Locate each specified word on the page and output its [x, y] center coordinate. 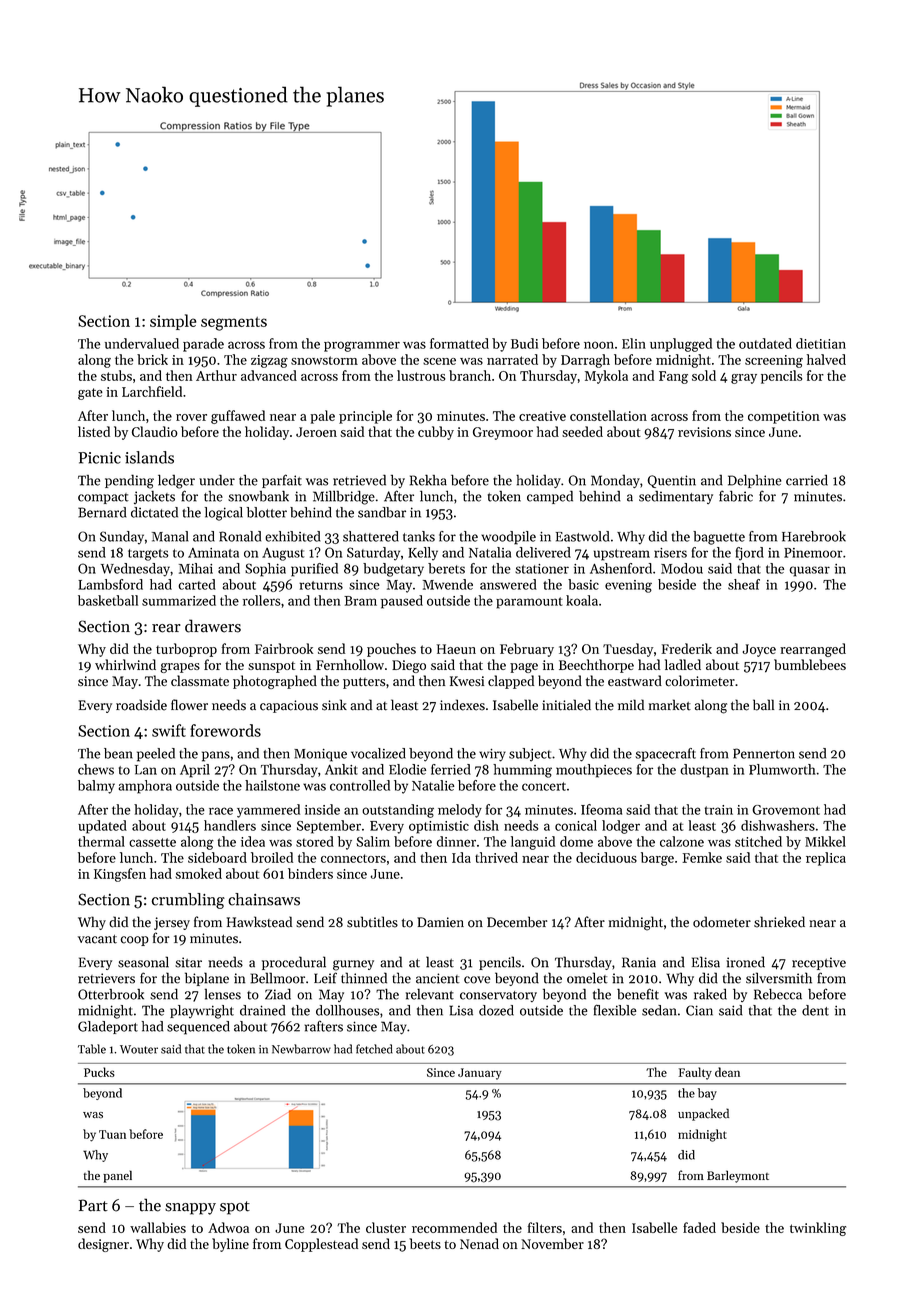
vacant [97, 939]
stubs [116, 375]
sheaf [744, 584]
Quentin [671, 481]
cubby [436, 433]
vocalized [378, 753]
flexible [615, 1010]
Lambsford [110, 584]
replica [826, 859]
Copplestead [321, 1245]
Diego [409, 666]
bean [118, 753]
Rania [639, 962]
